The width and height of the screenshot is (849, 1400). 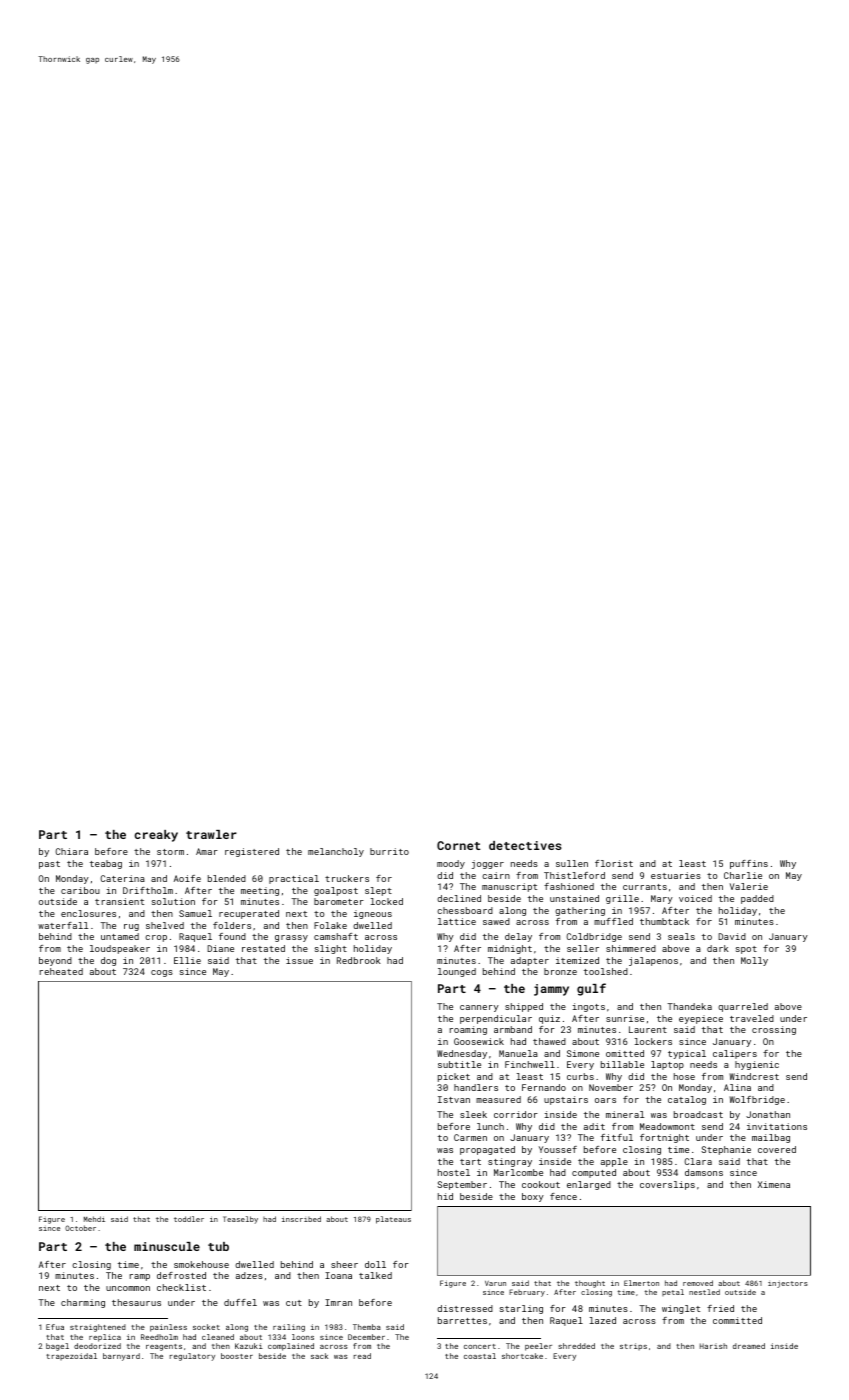 What do you see at coordinates (94, 1219) in the screenshot?
I see `Mehdi` at bounding box center [94, 1219].
